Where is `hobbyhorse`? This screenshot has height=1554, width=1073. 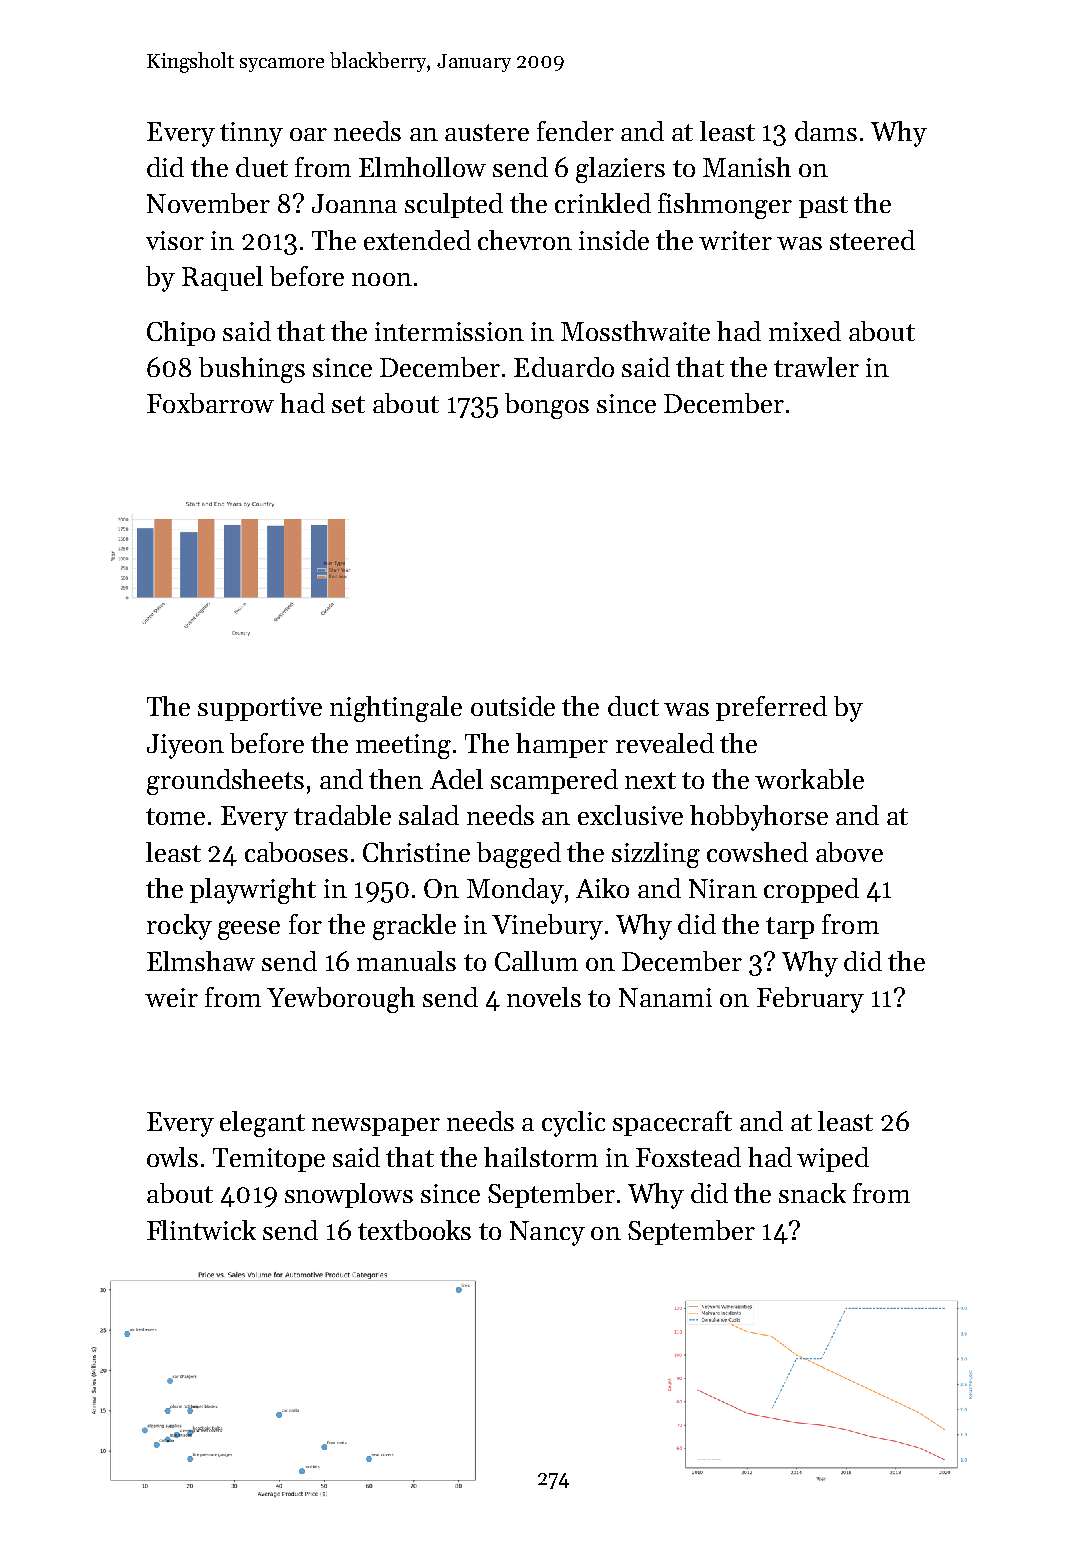
hobbyhorse is located at coordinates (759, 818).
